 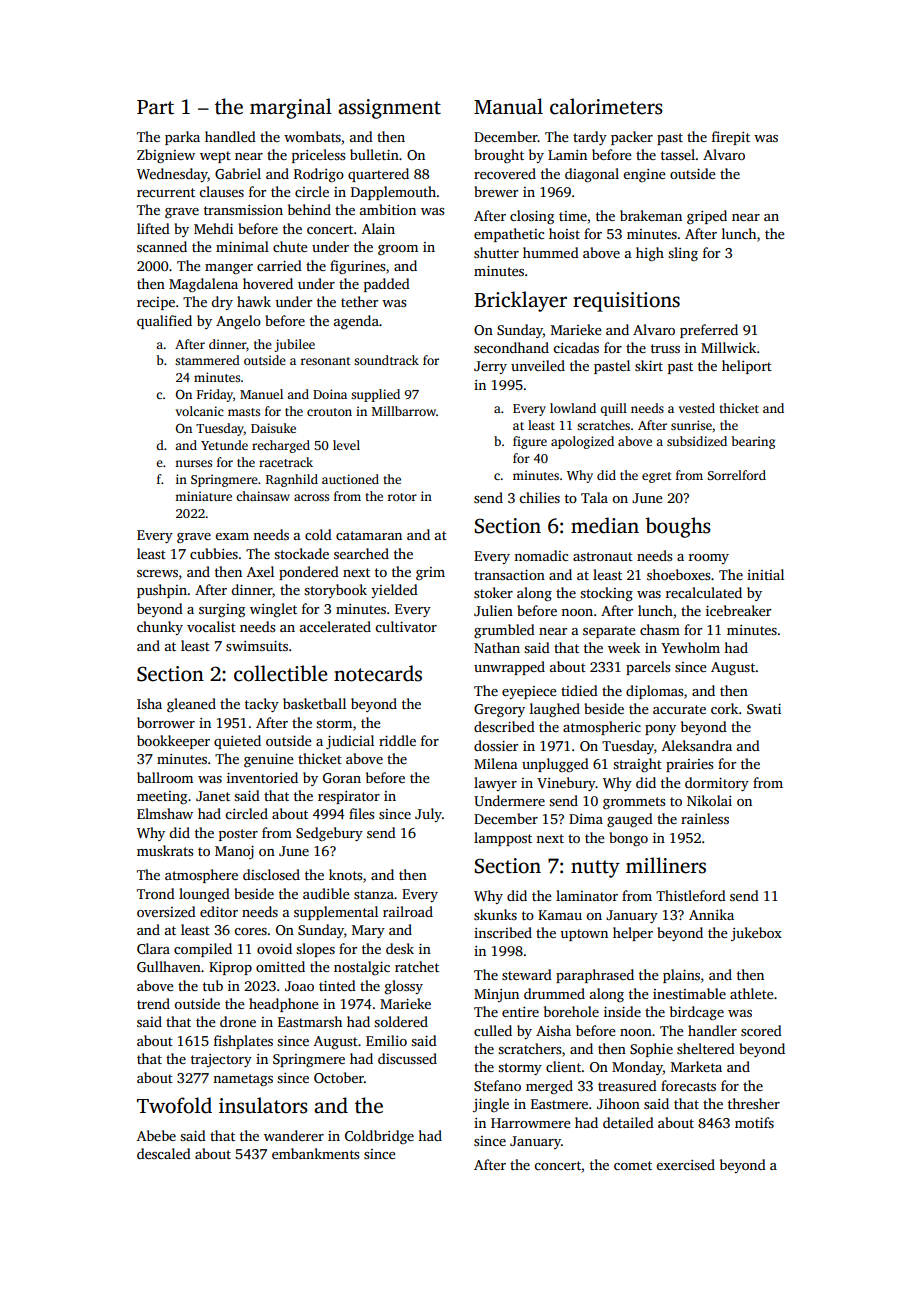 I want to click on parka, so click(x=182, y=138).
